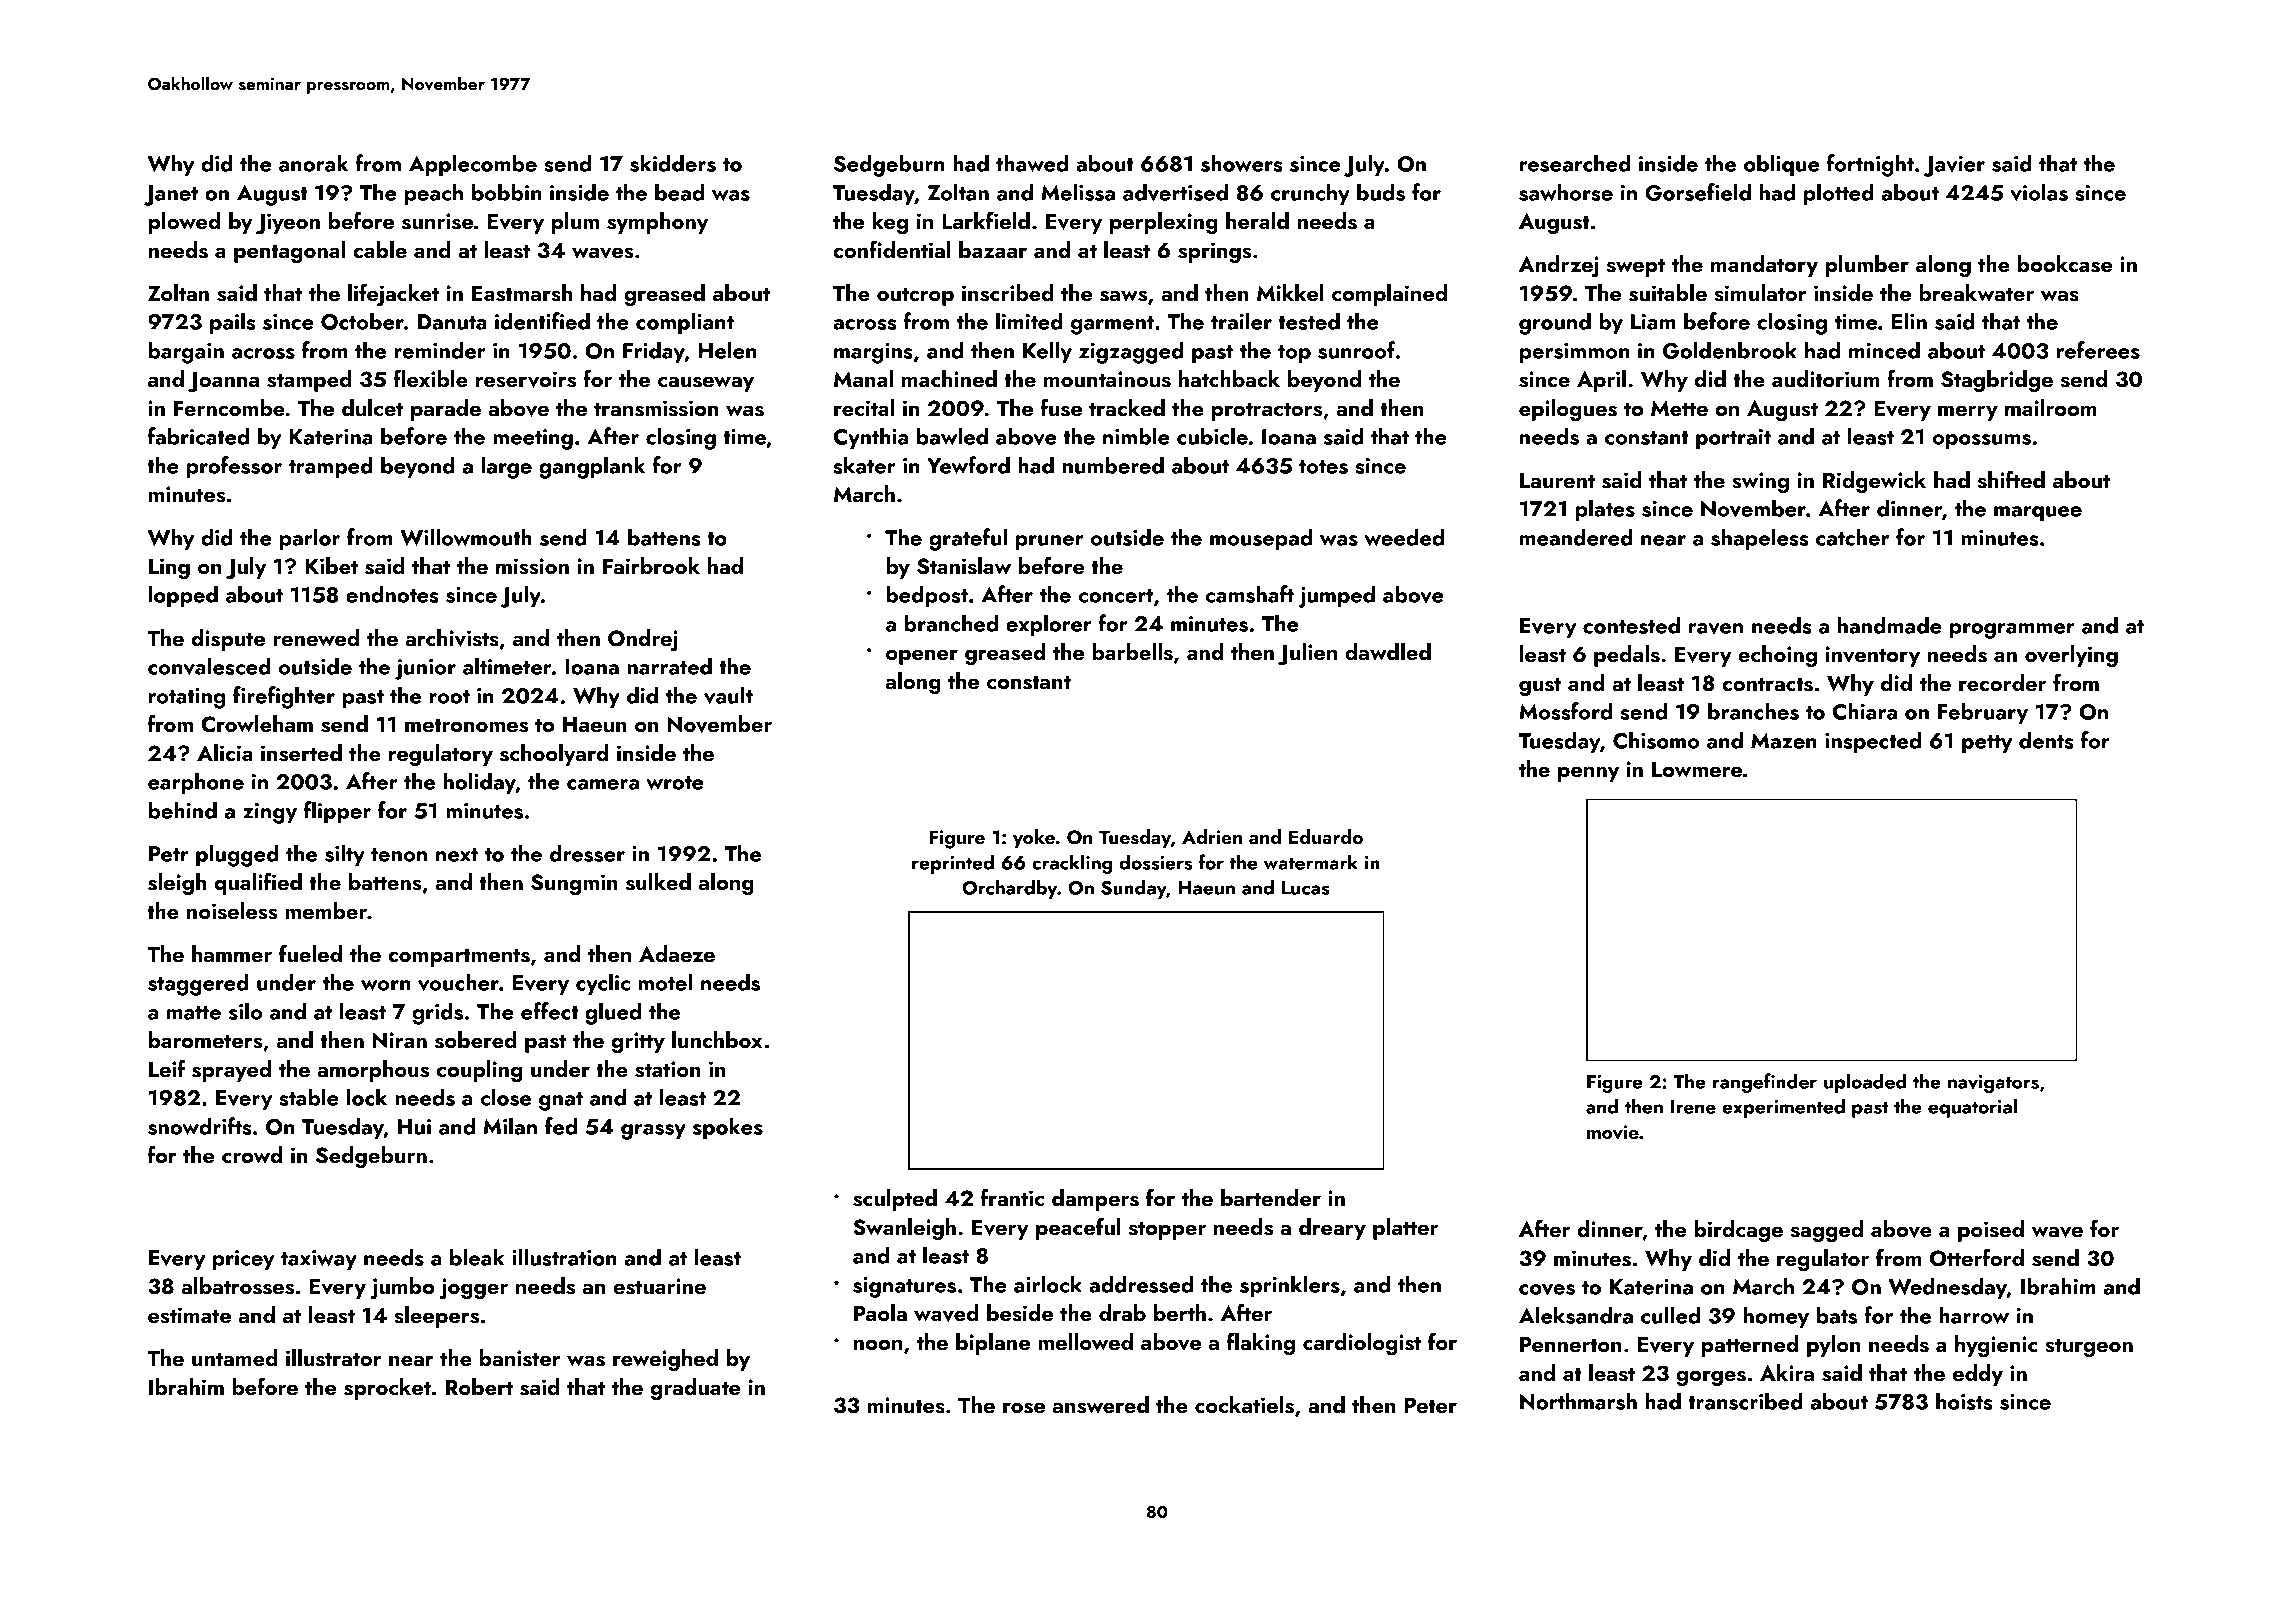 Image resolution: width=2292 pixels, height=1620 pixels. Describe the element at coordinates (1745, 1401) in the page. I see `transcribed` at that location.
